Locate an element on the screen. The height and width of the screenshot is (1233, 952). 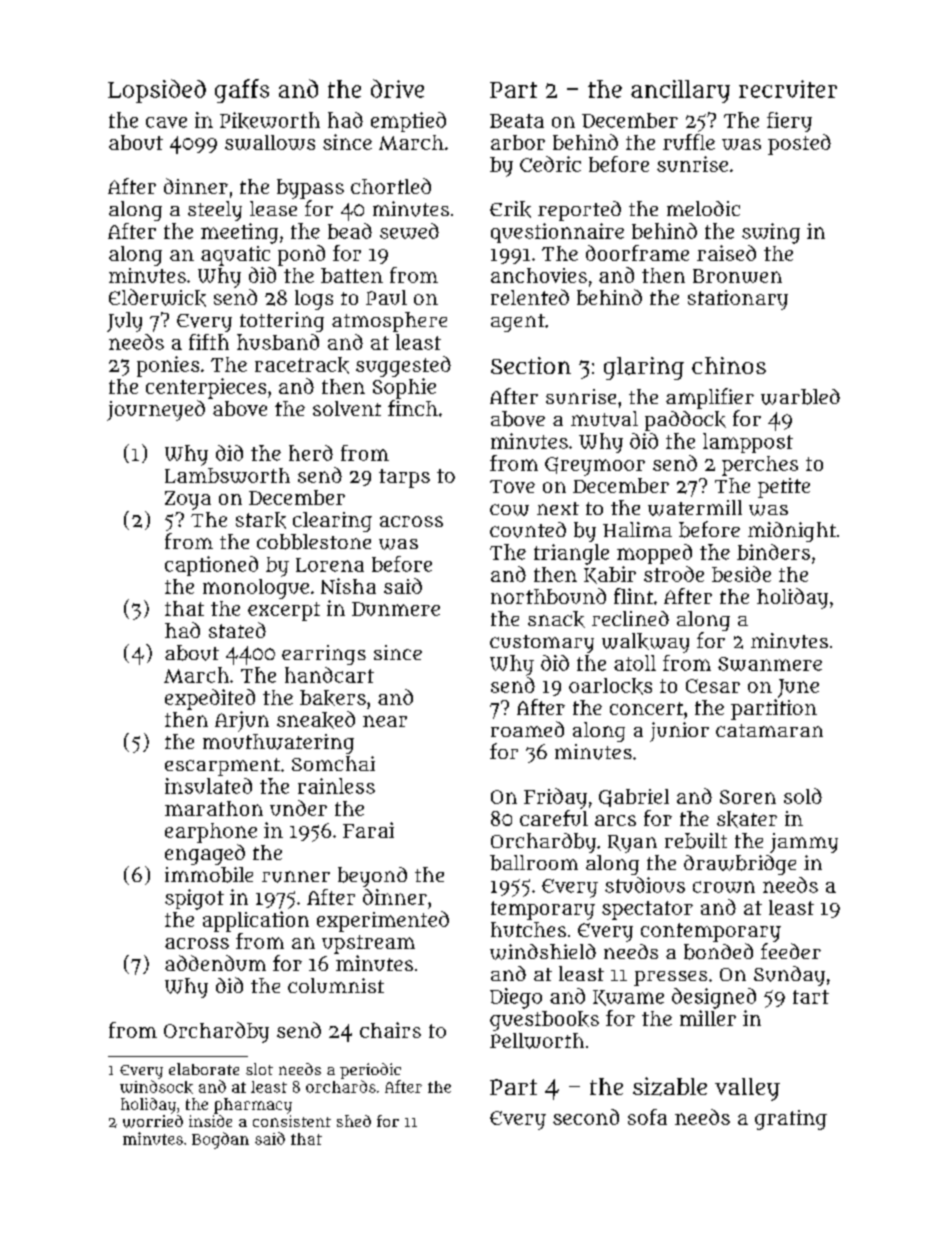
excerpt is located at coordinates (284, 611).
